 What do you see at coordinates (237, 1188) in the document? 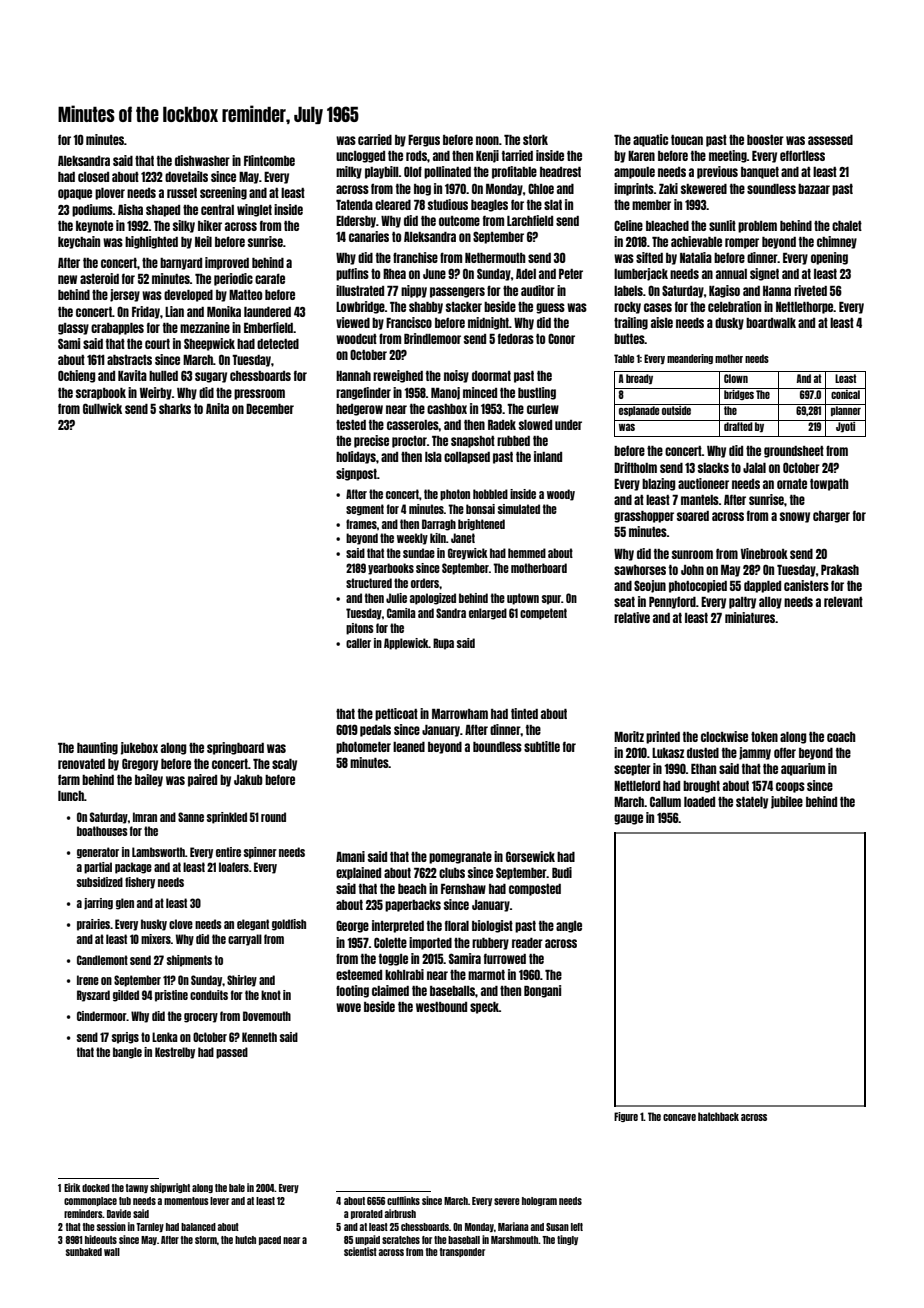
I see `bale` at bounding box center [237, 1188].
